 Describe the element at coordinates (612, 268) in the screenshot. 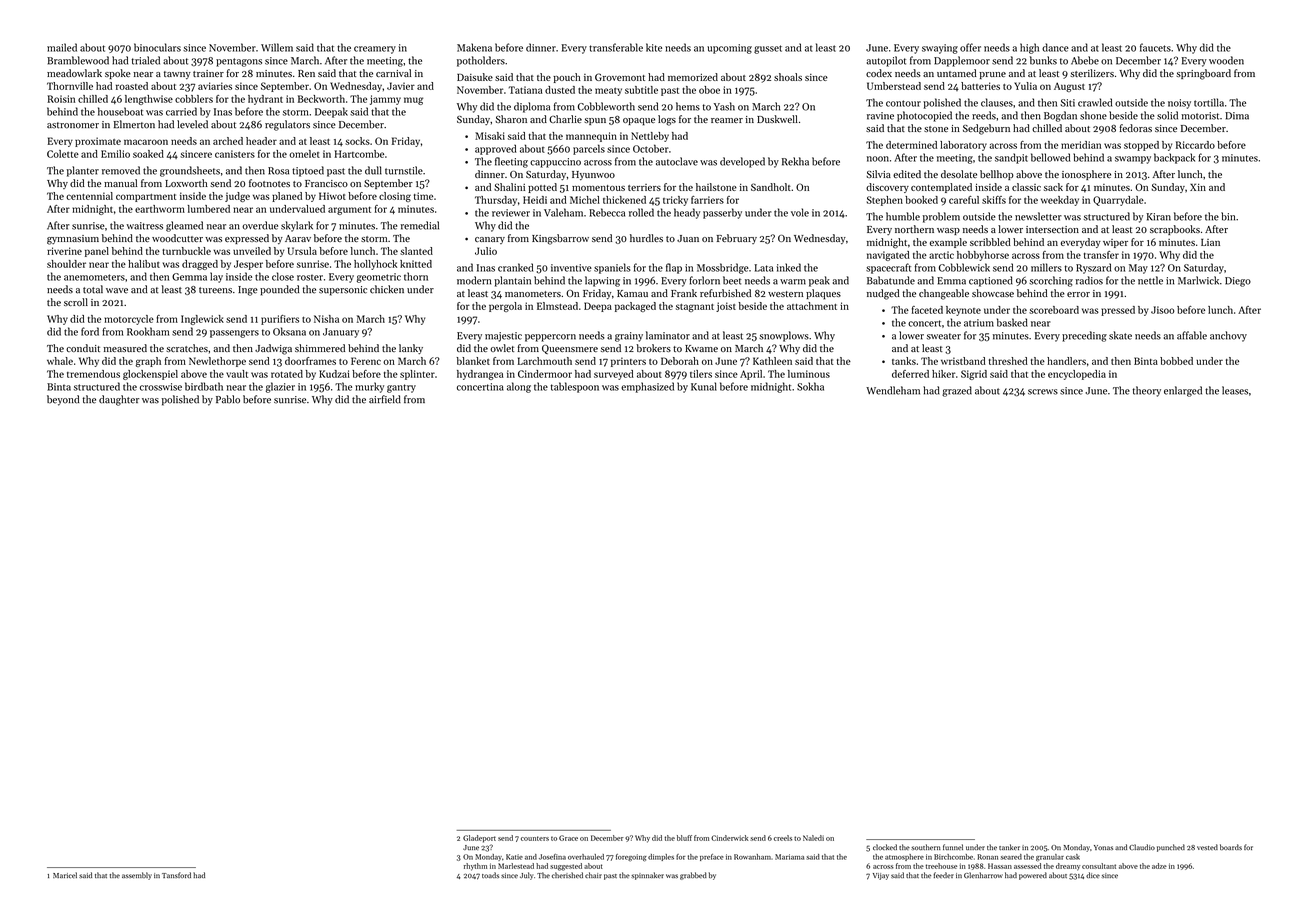

I see `spaniels` at that location.
